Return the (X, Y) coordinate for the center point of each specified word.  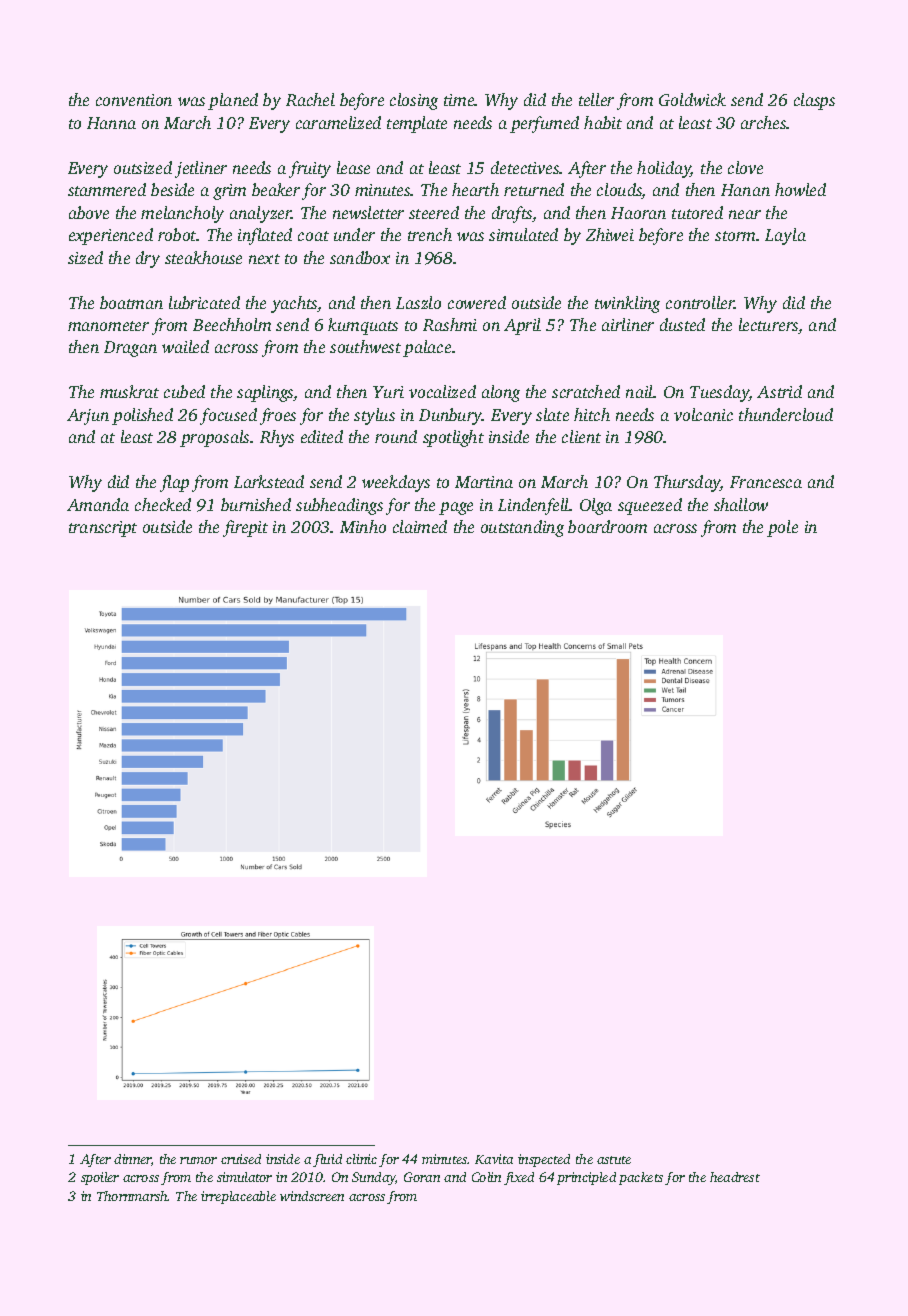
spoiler (100, 1178)
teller (596, 99)
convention (134, 100)
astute (614, 1160)
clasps (814, 101)
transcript (103, 529)
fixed (519, 1178)
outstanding (522, 528)
